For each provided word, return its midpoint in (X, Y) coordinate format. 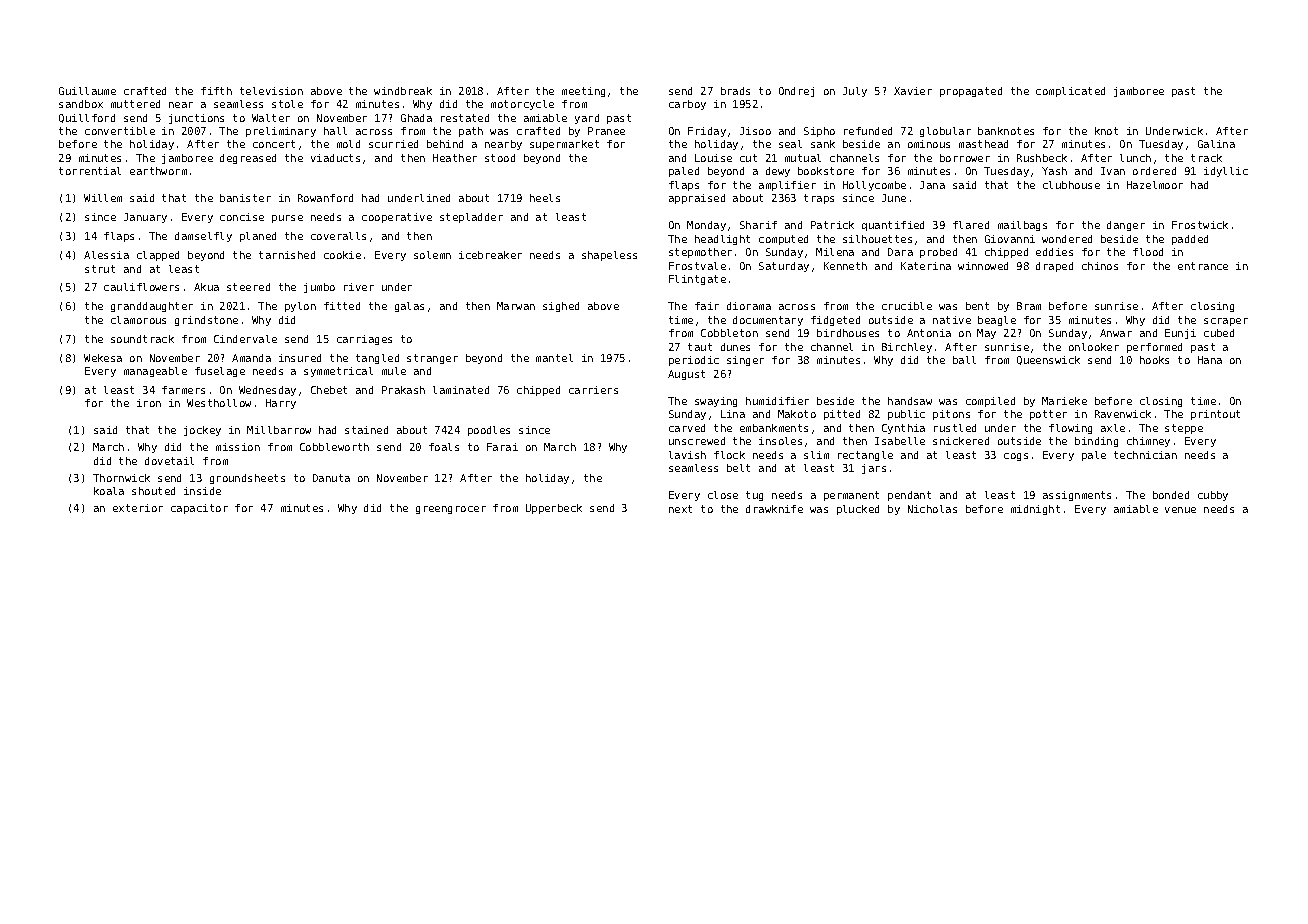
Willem (103, 198)
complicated (1070, 92)
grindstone (206, 321)
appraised (697, 199)
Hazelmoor (1155, 185)
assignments (1077, 496)
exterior (138, 508)
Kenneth (845, 266)
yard (587, 119)
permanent (851, 496)
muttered (135, 104)
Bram (1029, 306)
